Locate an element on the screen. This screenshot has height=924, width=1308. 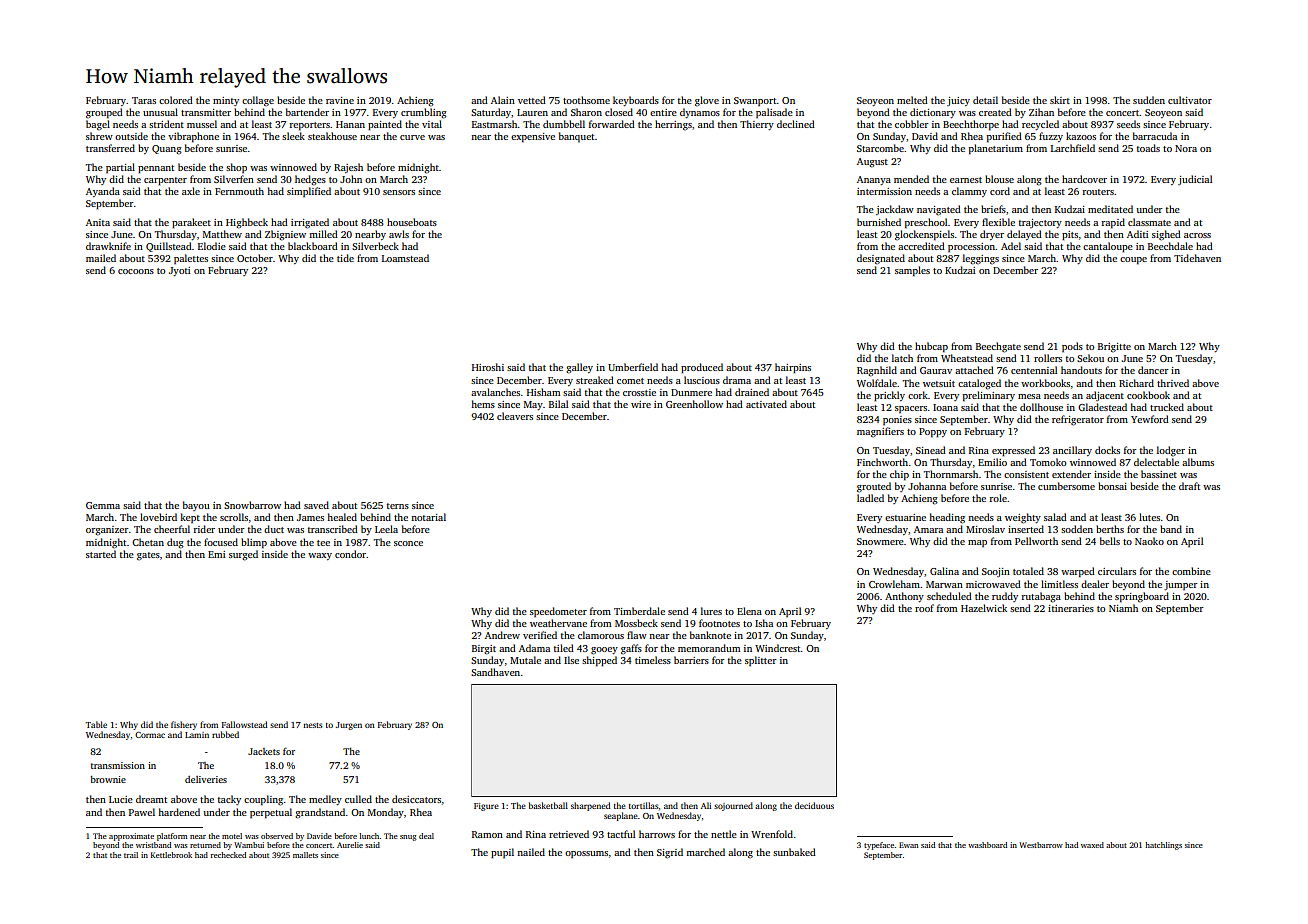
detail is located at coordinates (985, 100).
